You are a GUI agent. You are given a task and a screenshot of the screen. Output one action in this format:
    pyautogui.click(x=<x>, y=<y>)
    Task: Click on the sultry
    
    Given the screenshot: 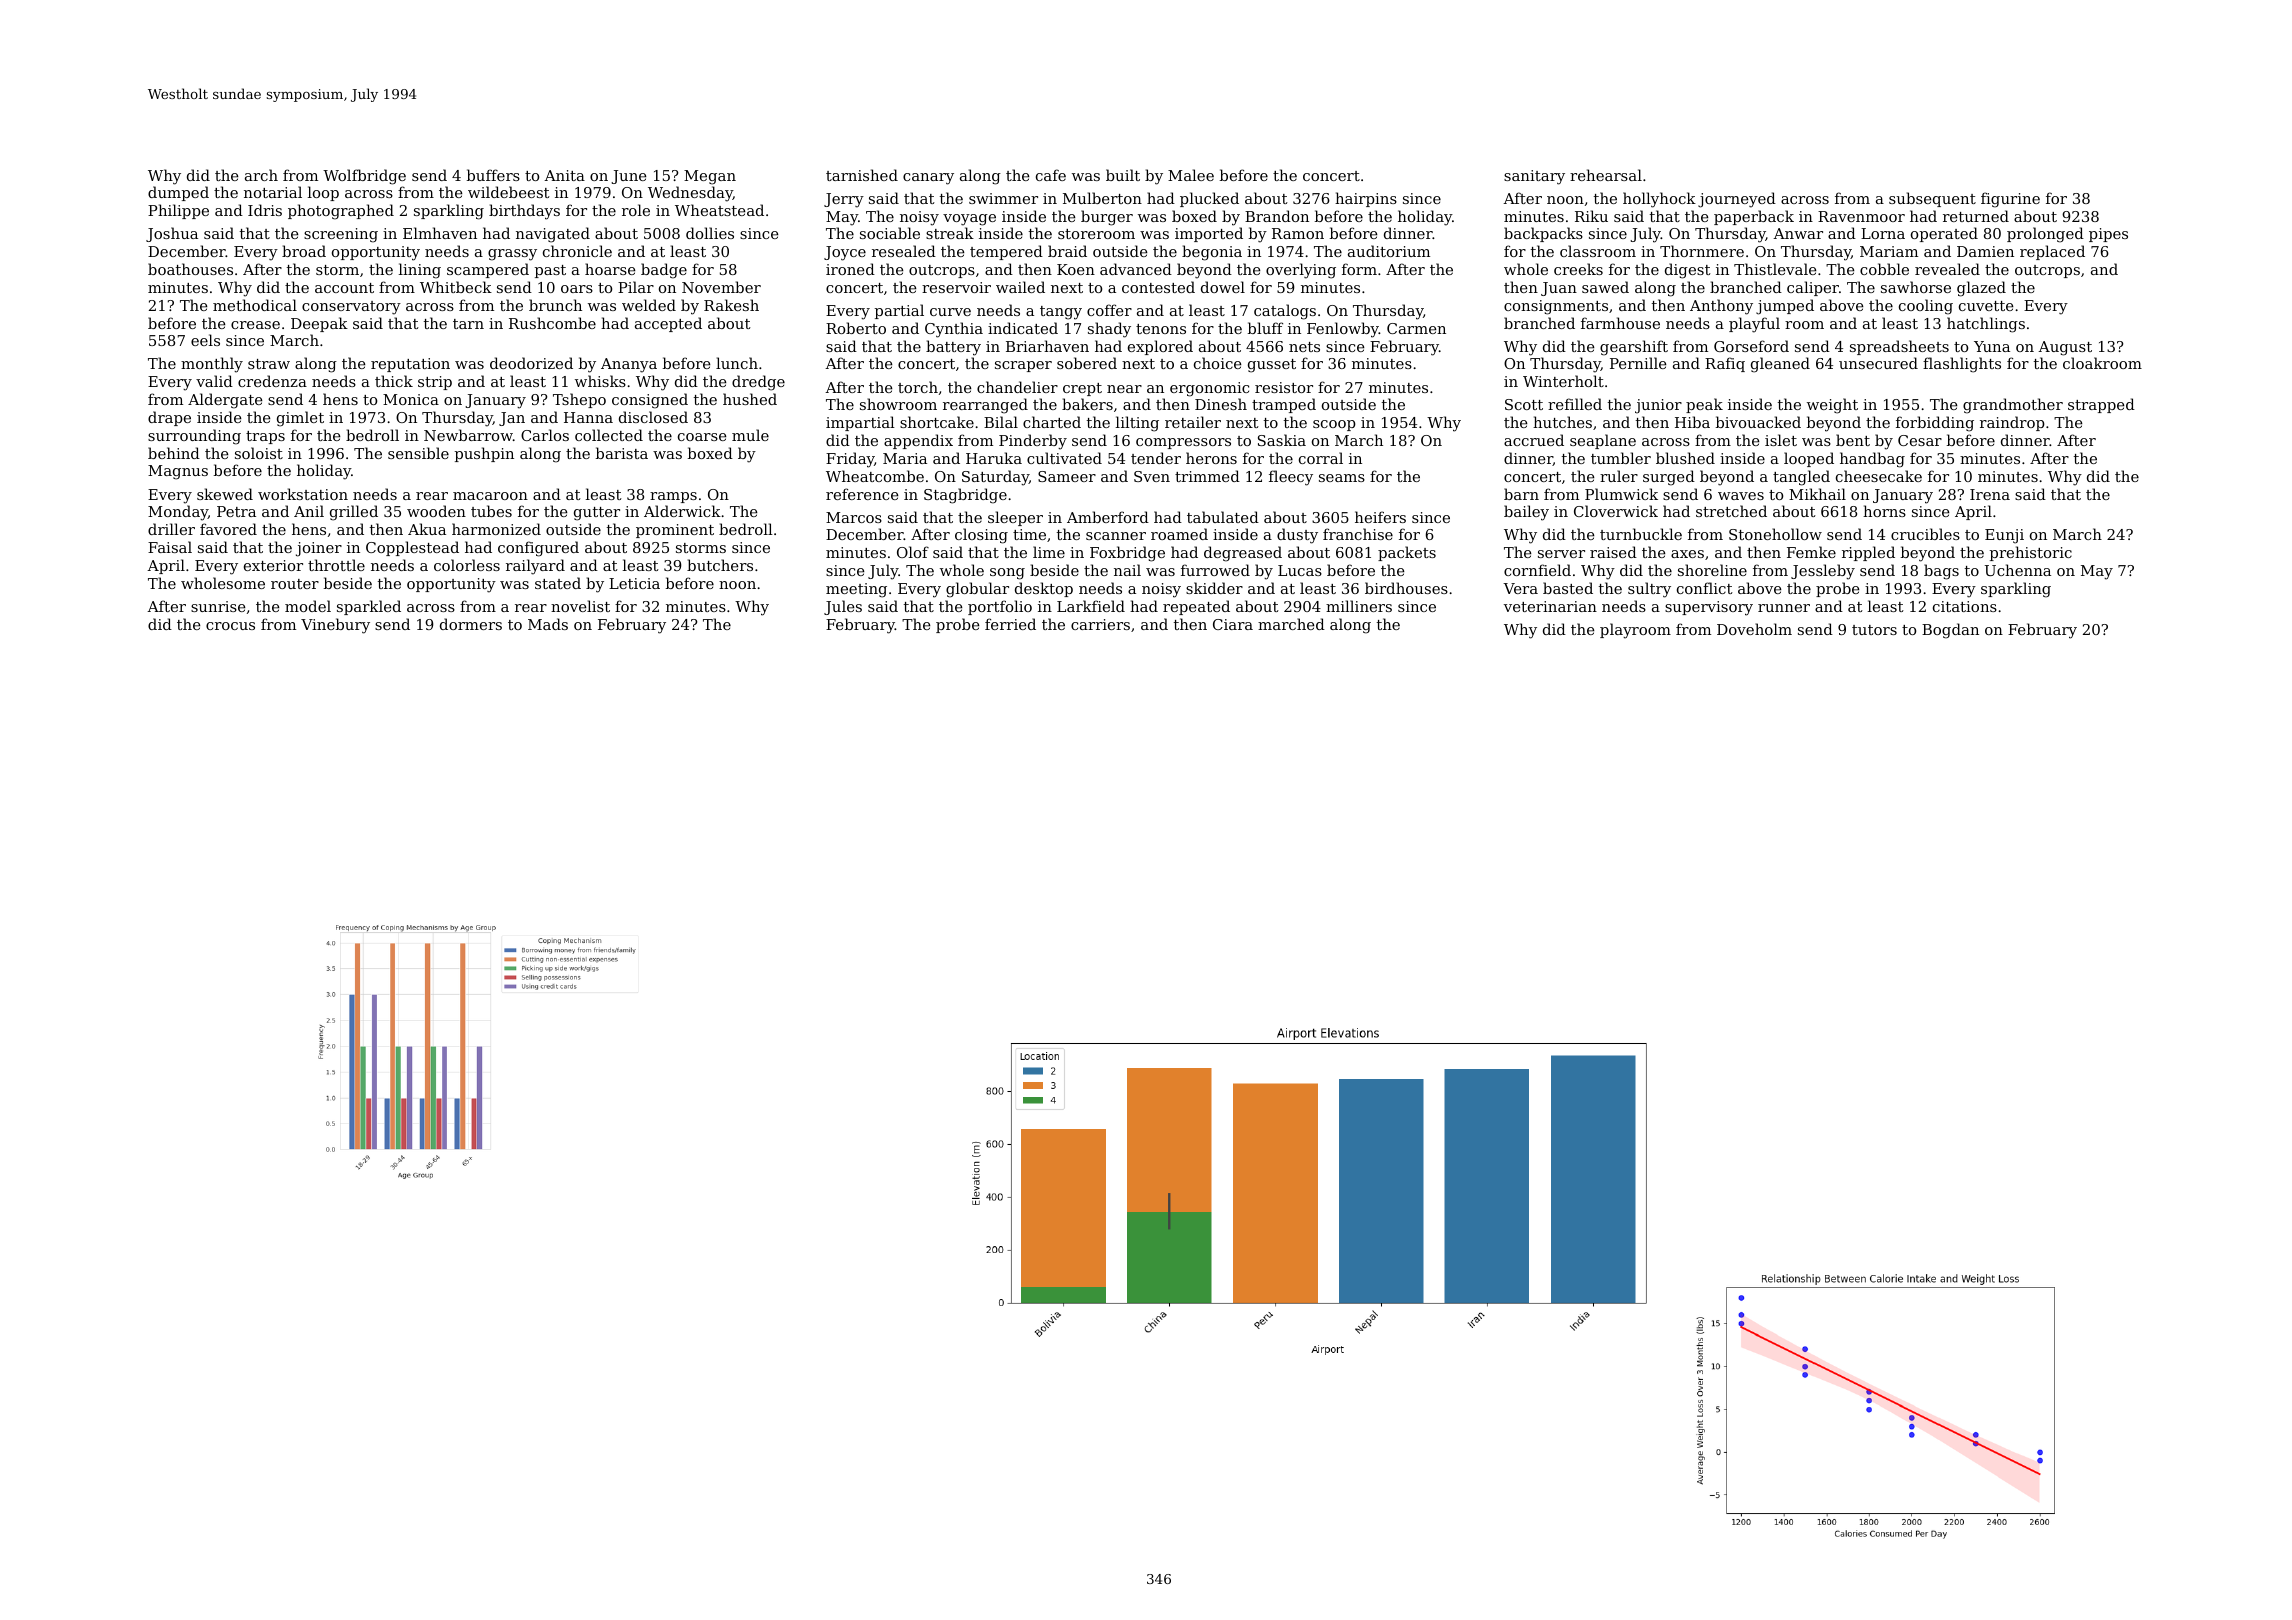 What is the action you would take?
    pyautogui.click(x=1649, y=590)
